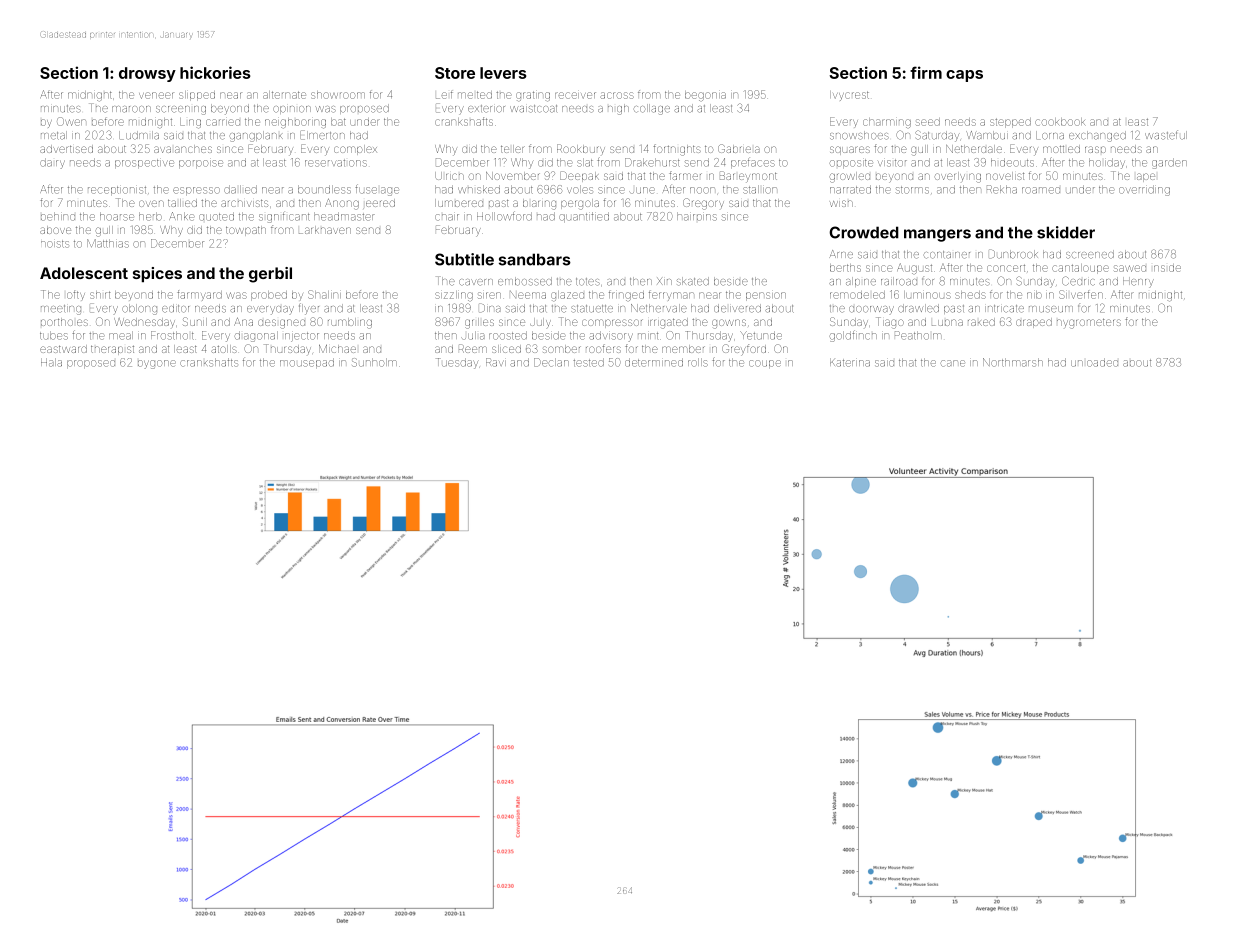 The height and width of the screenshot is (952, 1233). I want to click on tubes, so click(54, 335).
